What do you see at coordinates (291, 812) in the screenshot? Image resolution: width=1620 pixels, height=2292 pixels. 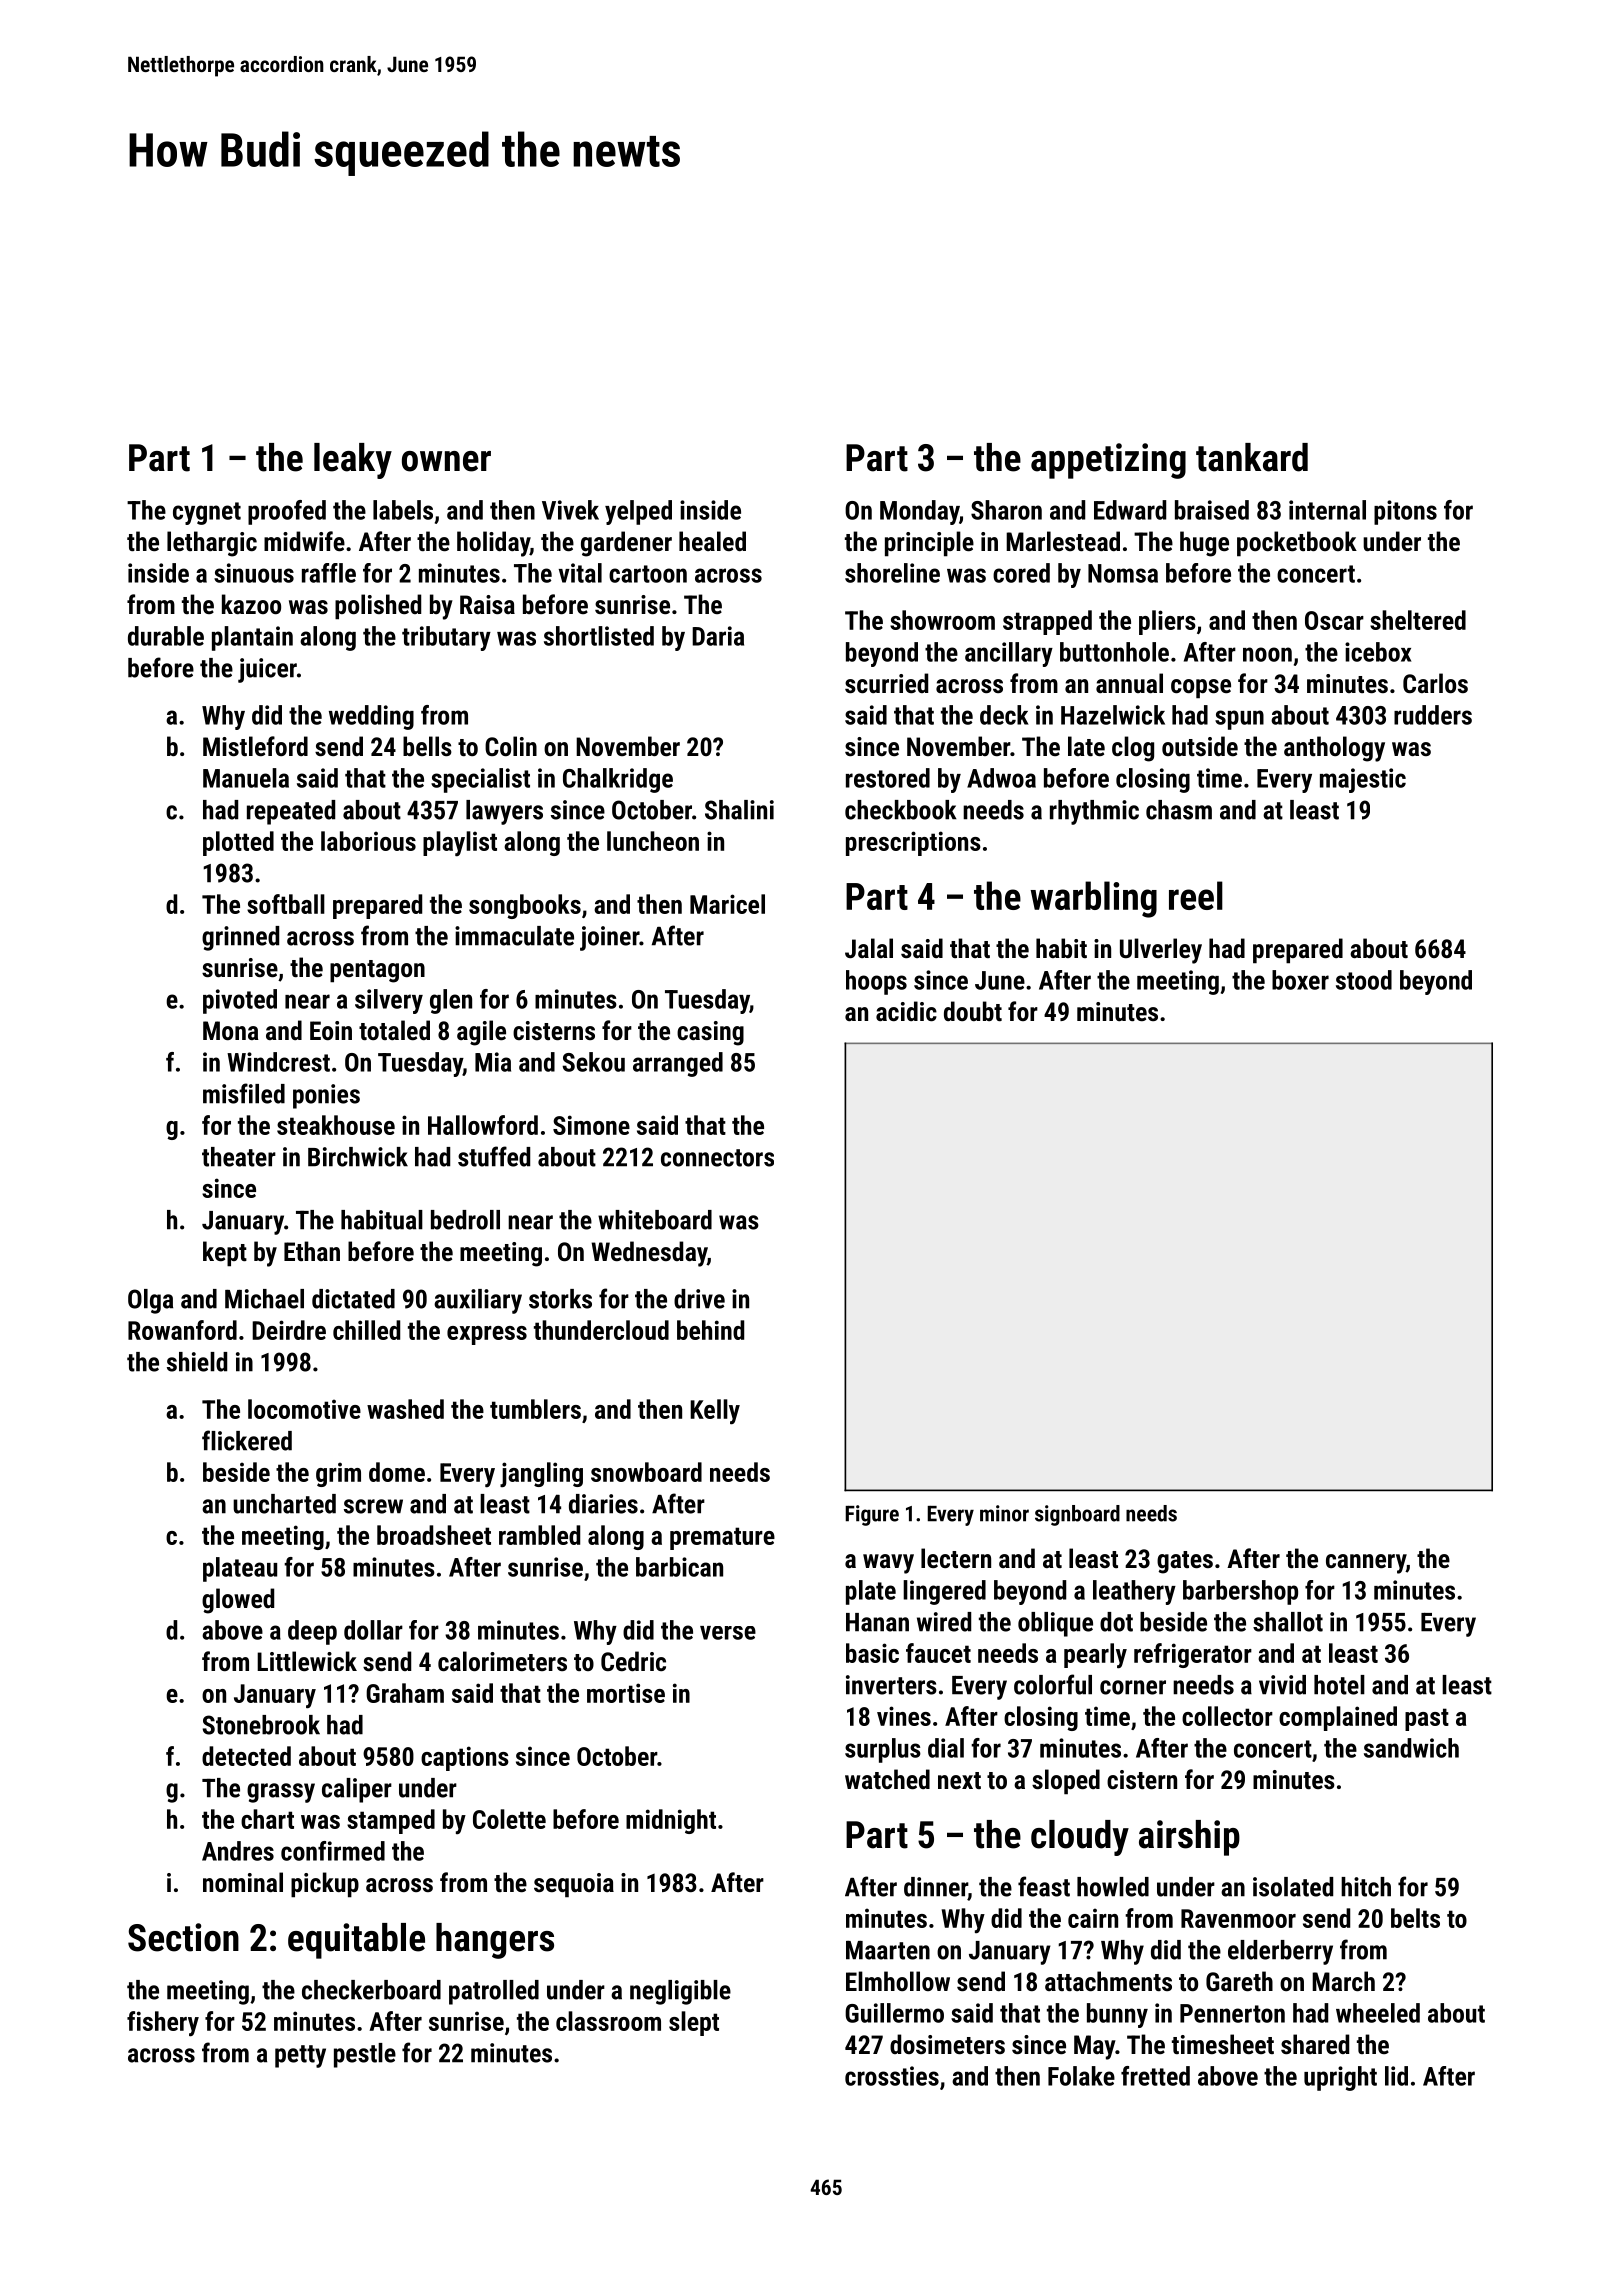 I see `repeated` at bounding box center [291, 812].
